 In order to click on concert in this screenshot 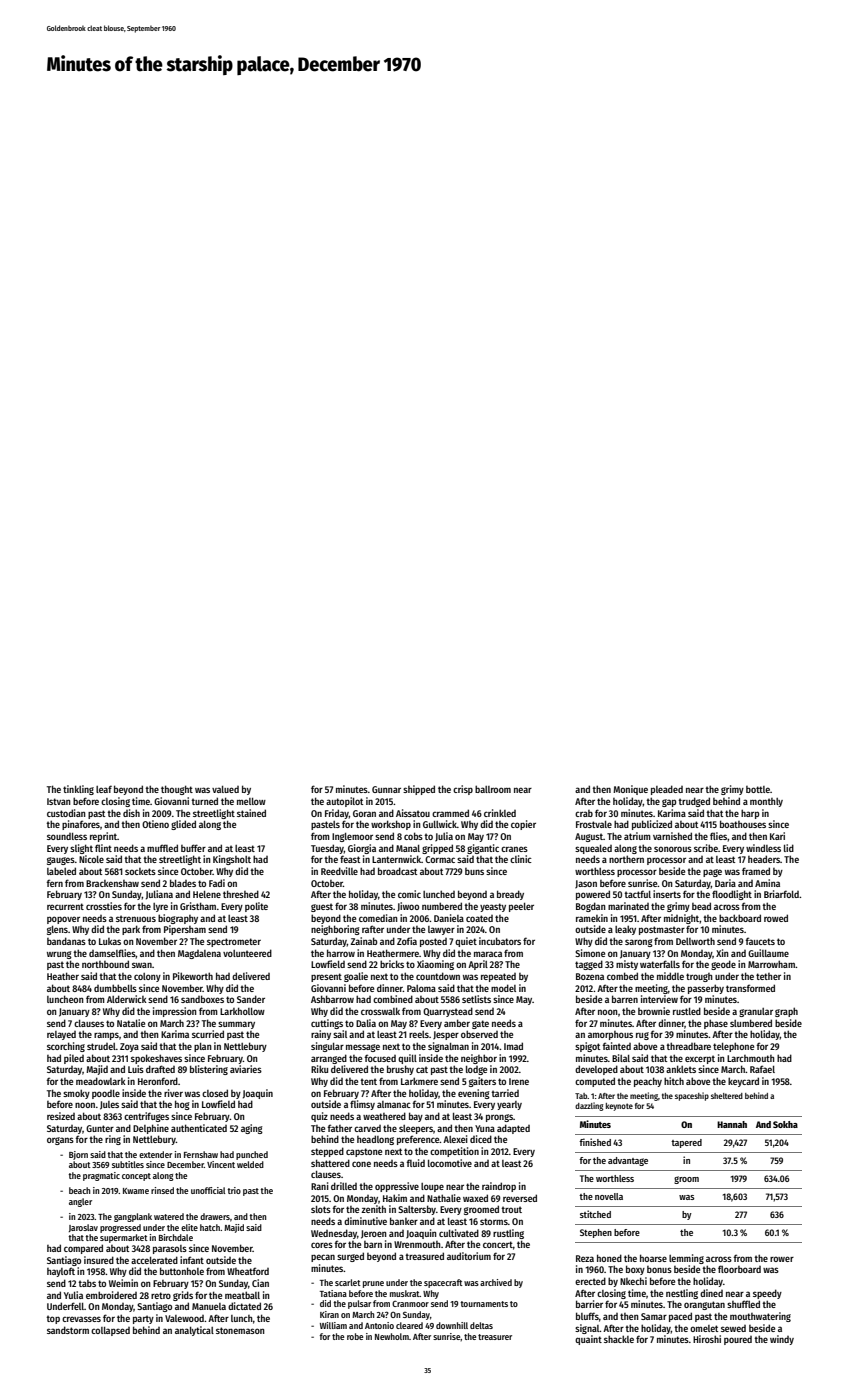, I will do `click(498, 1244)`.
